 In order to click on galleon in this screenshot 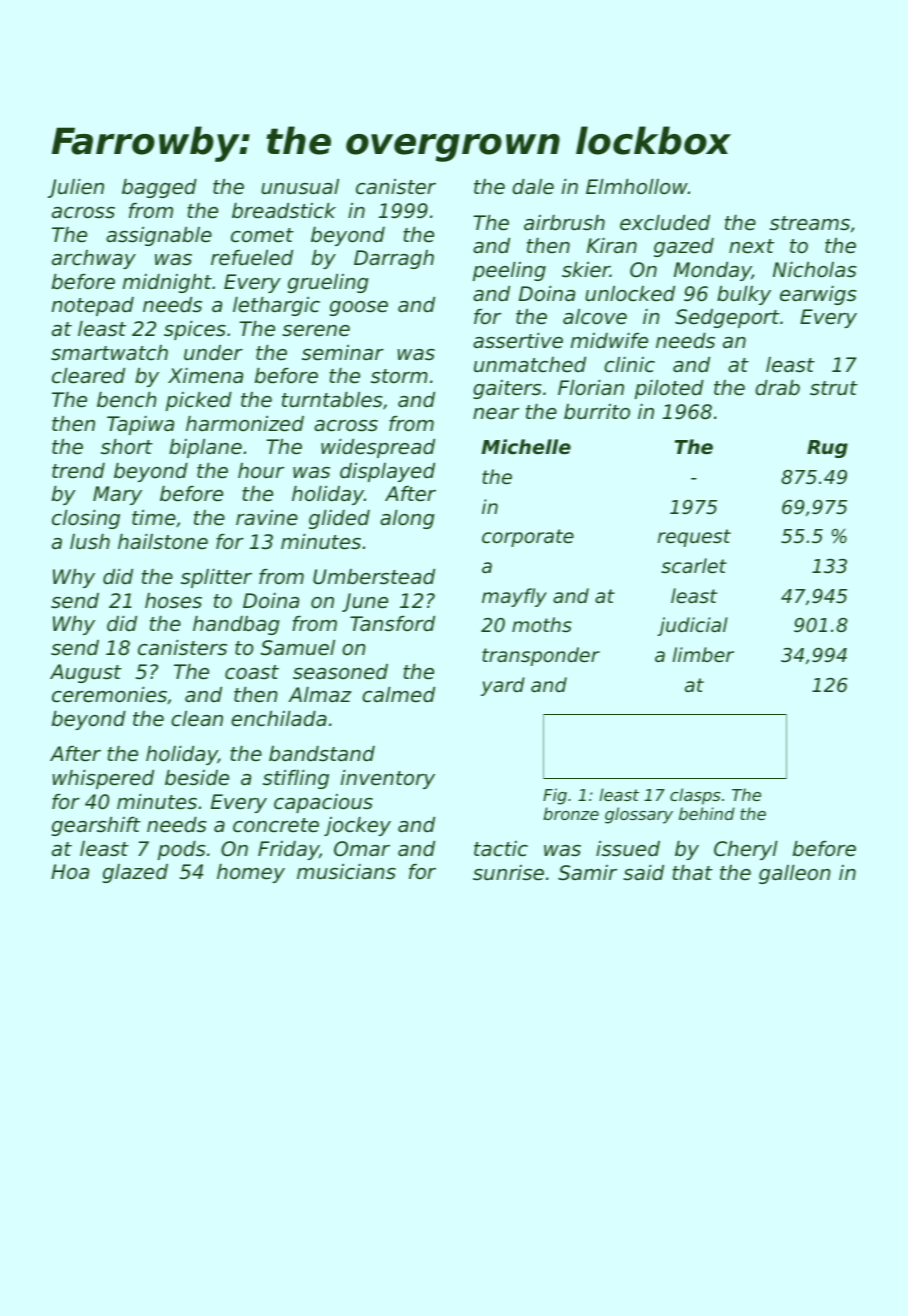, I will do `click(795, 874)`.
